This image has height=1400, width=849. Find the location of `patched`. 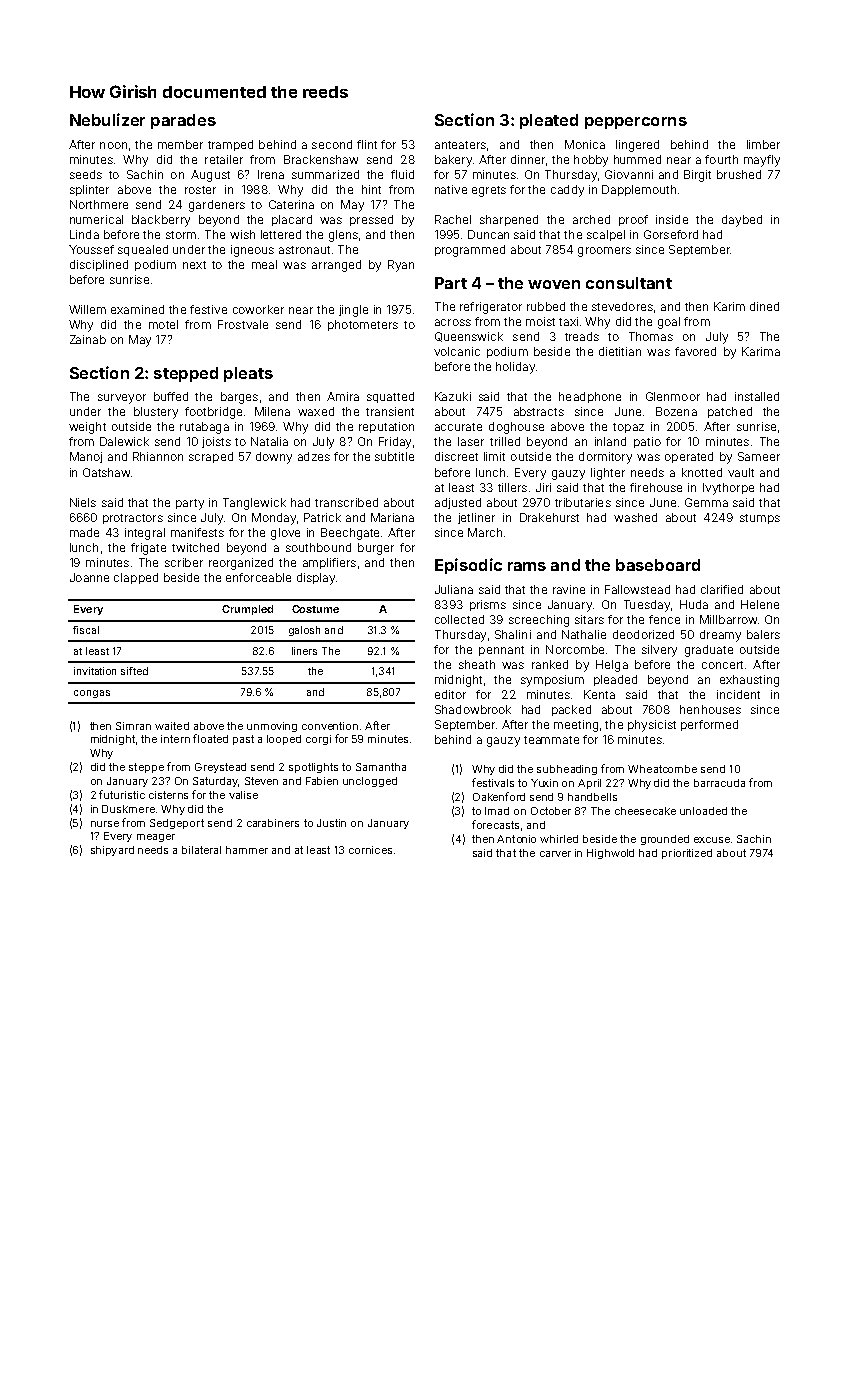

patched is located at coordinates (730, 412).
